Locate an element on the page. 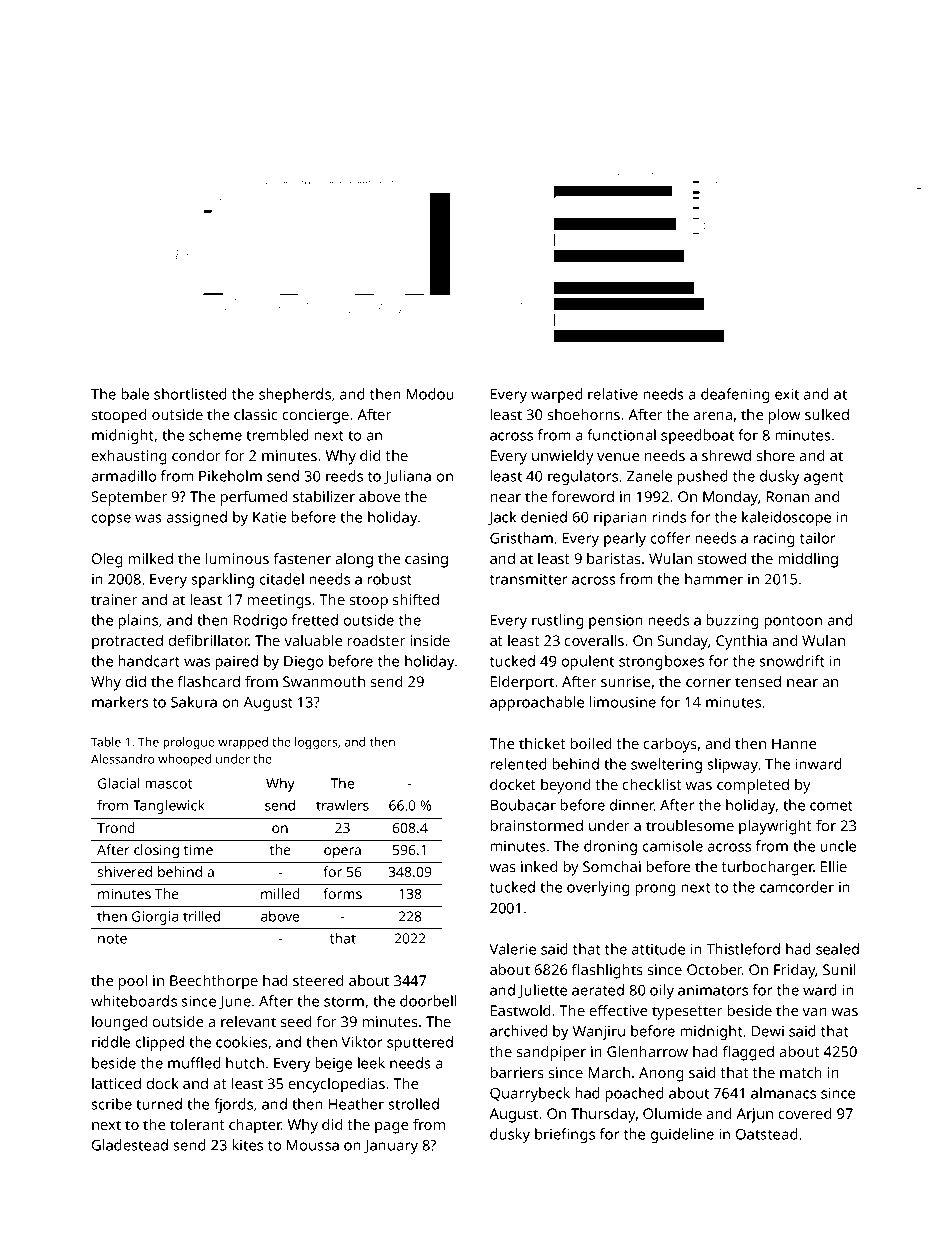  markers is located at coordinates (120, 702).
